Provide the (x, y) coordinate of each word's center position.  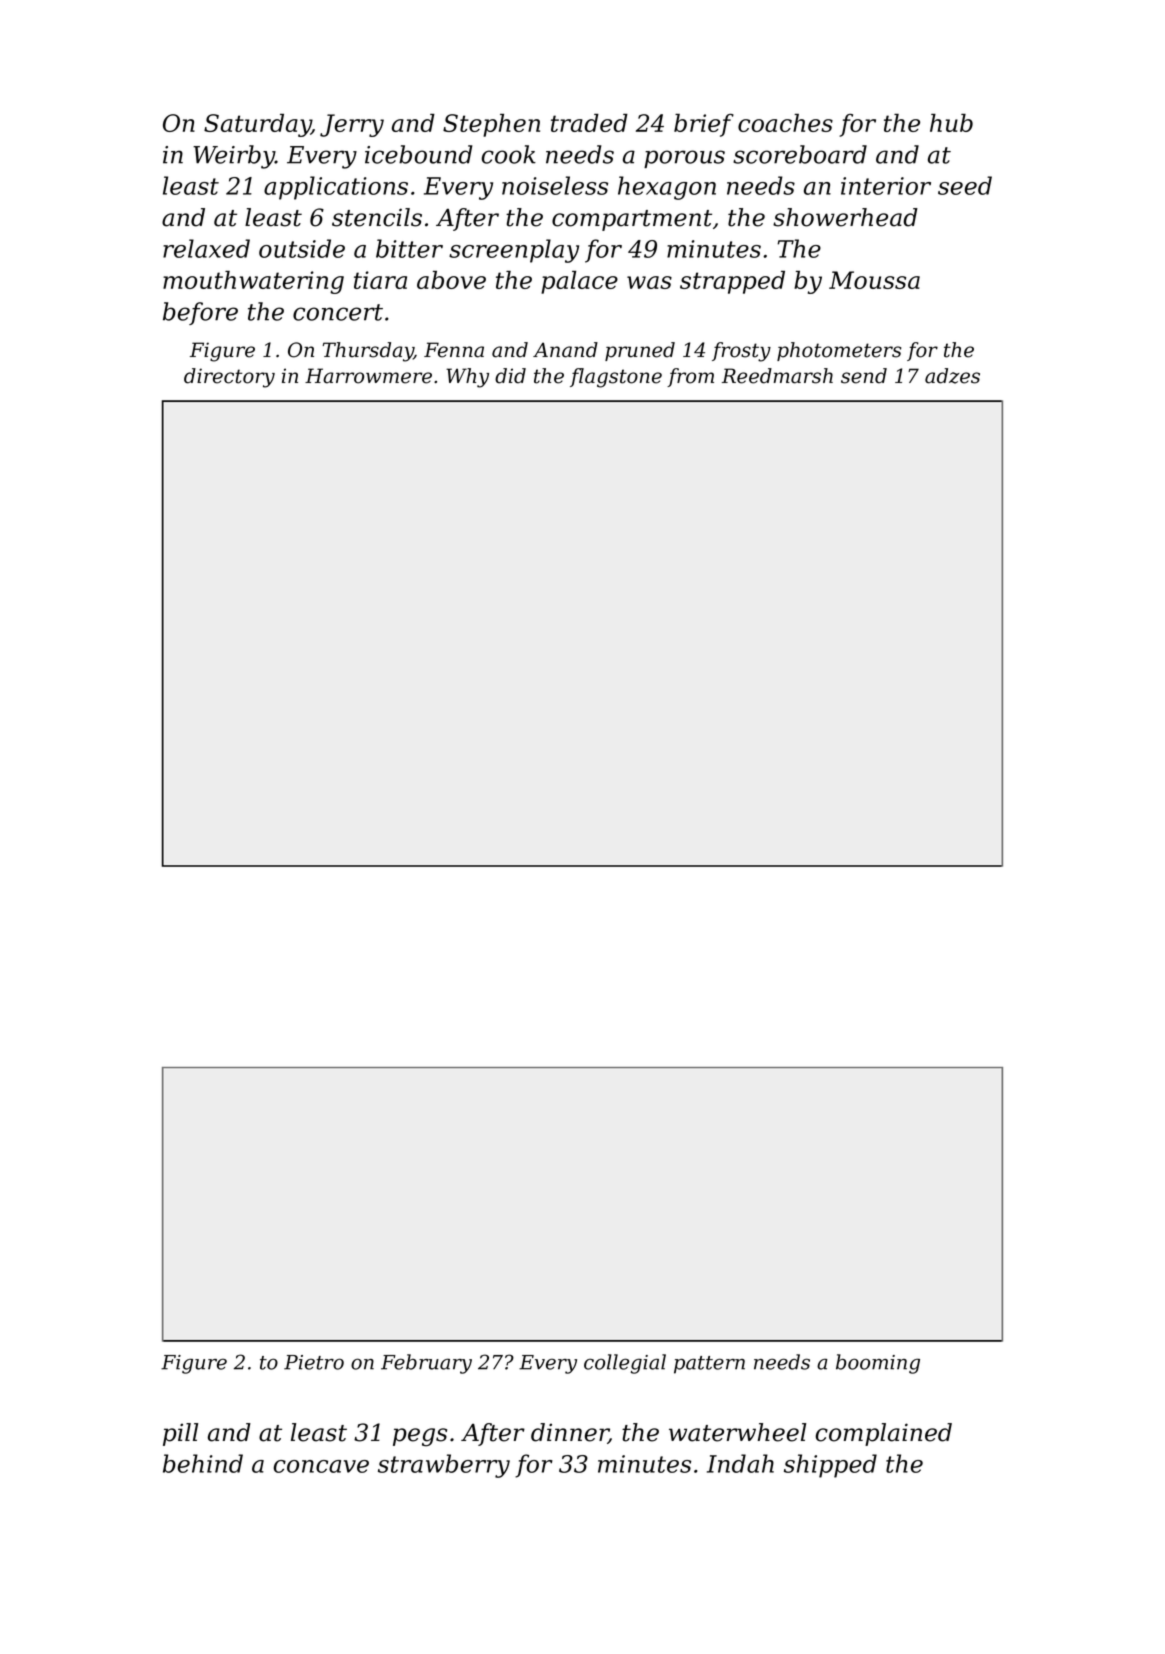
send (864, 376)
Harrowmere (368, 376)
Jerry (352, 125)
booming (878, 1364)
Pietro (314, 1362)
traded (589, 123)
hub (951, 123)
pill (180, 1434)
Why (467, 378)
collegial (625, 1364)
